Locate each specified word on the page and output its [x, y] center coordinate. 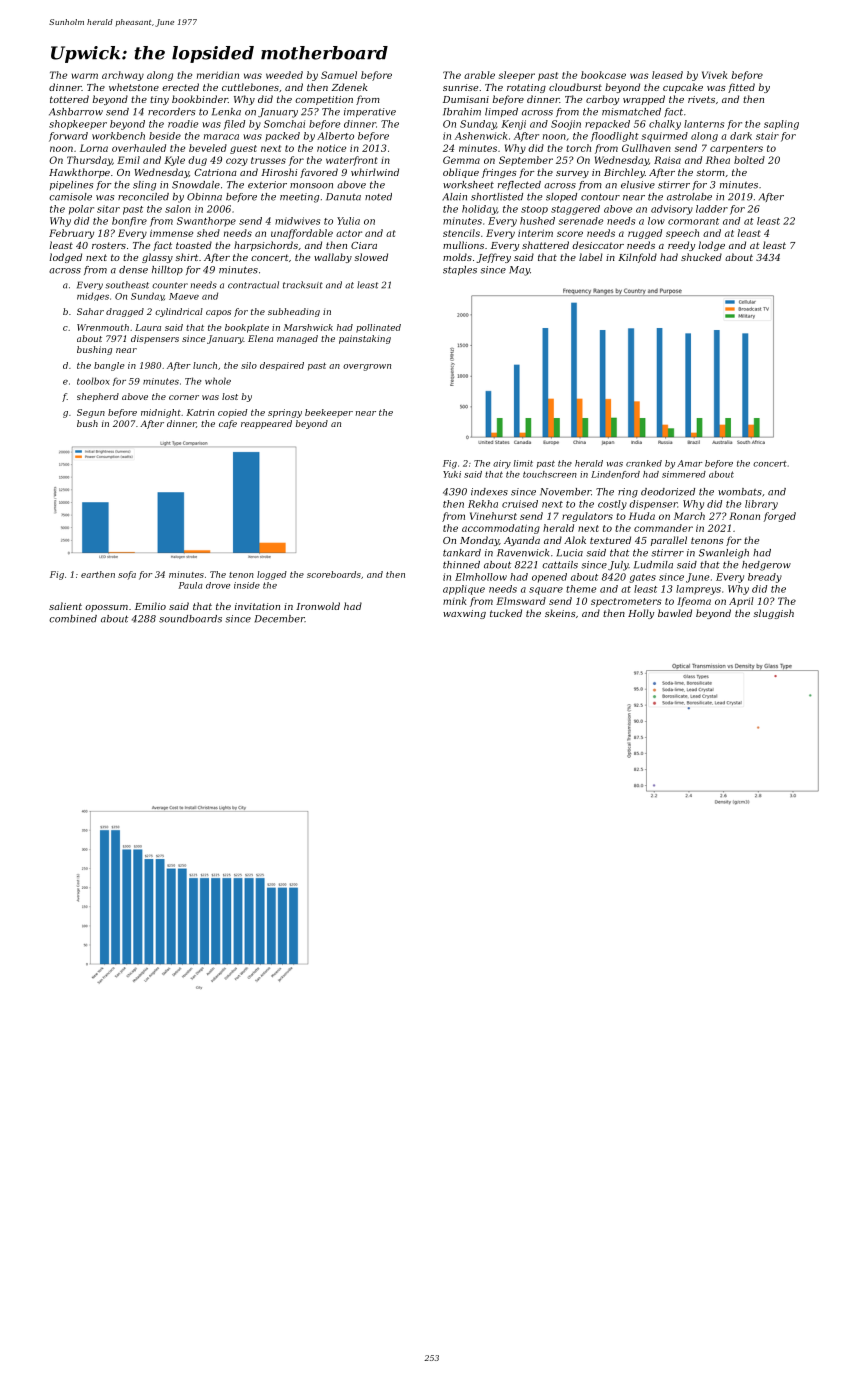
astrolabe [689, 197]
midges [93, 296]
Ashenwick [481, 136]
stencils [461, 233]
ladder [712, 209]
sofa [127, 575]
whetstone [134, 87]
